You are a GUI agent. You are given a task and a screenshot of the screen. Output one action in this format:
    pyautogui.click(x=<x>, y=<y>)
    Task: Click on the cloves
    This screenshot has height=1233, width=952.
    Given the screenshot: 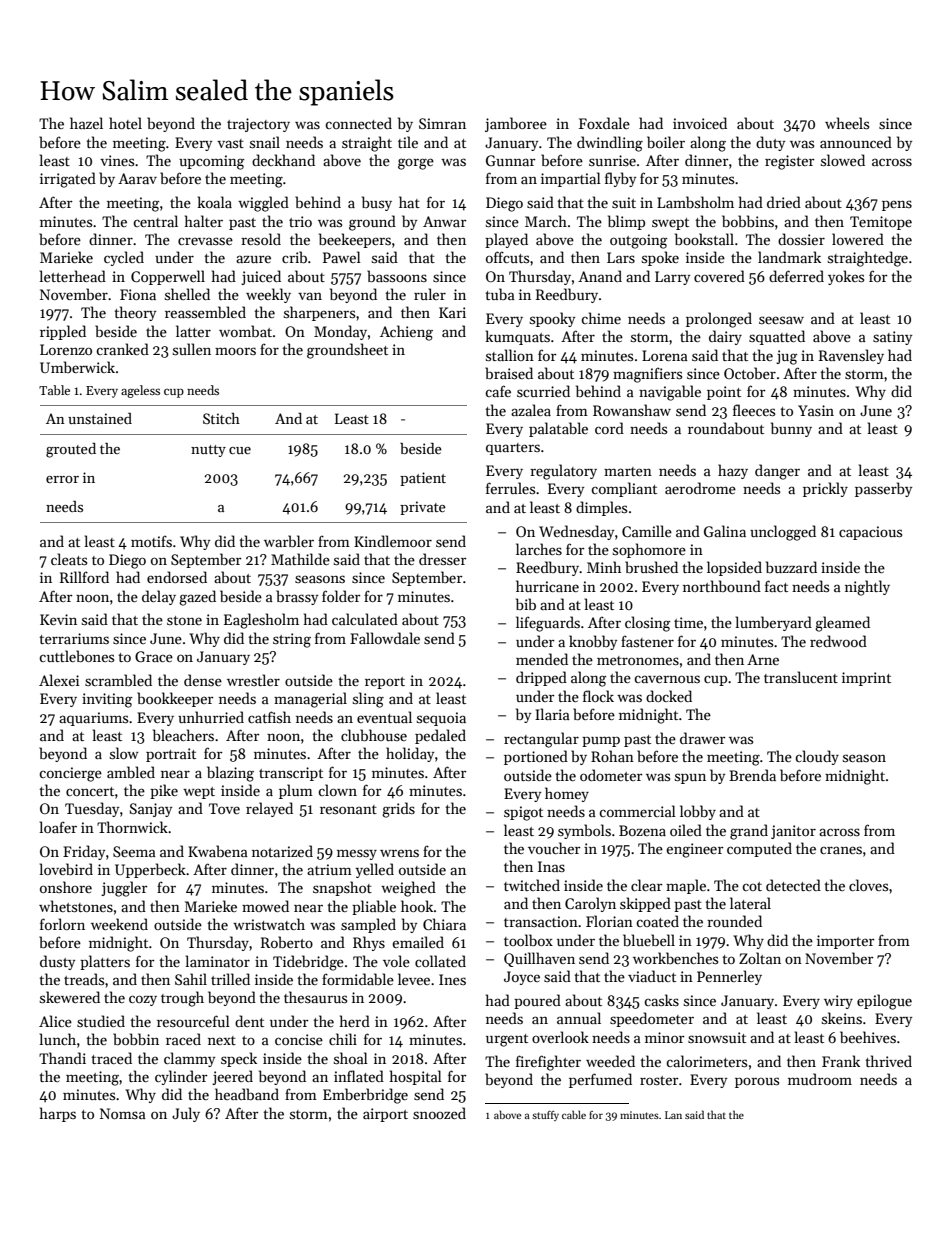 What is the action you would take?
    pyautogui.click(x=868, y=885)
